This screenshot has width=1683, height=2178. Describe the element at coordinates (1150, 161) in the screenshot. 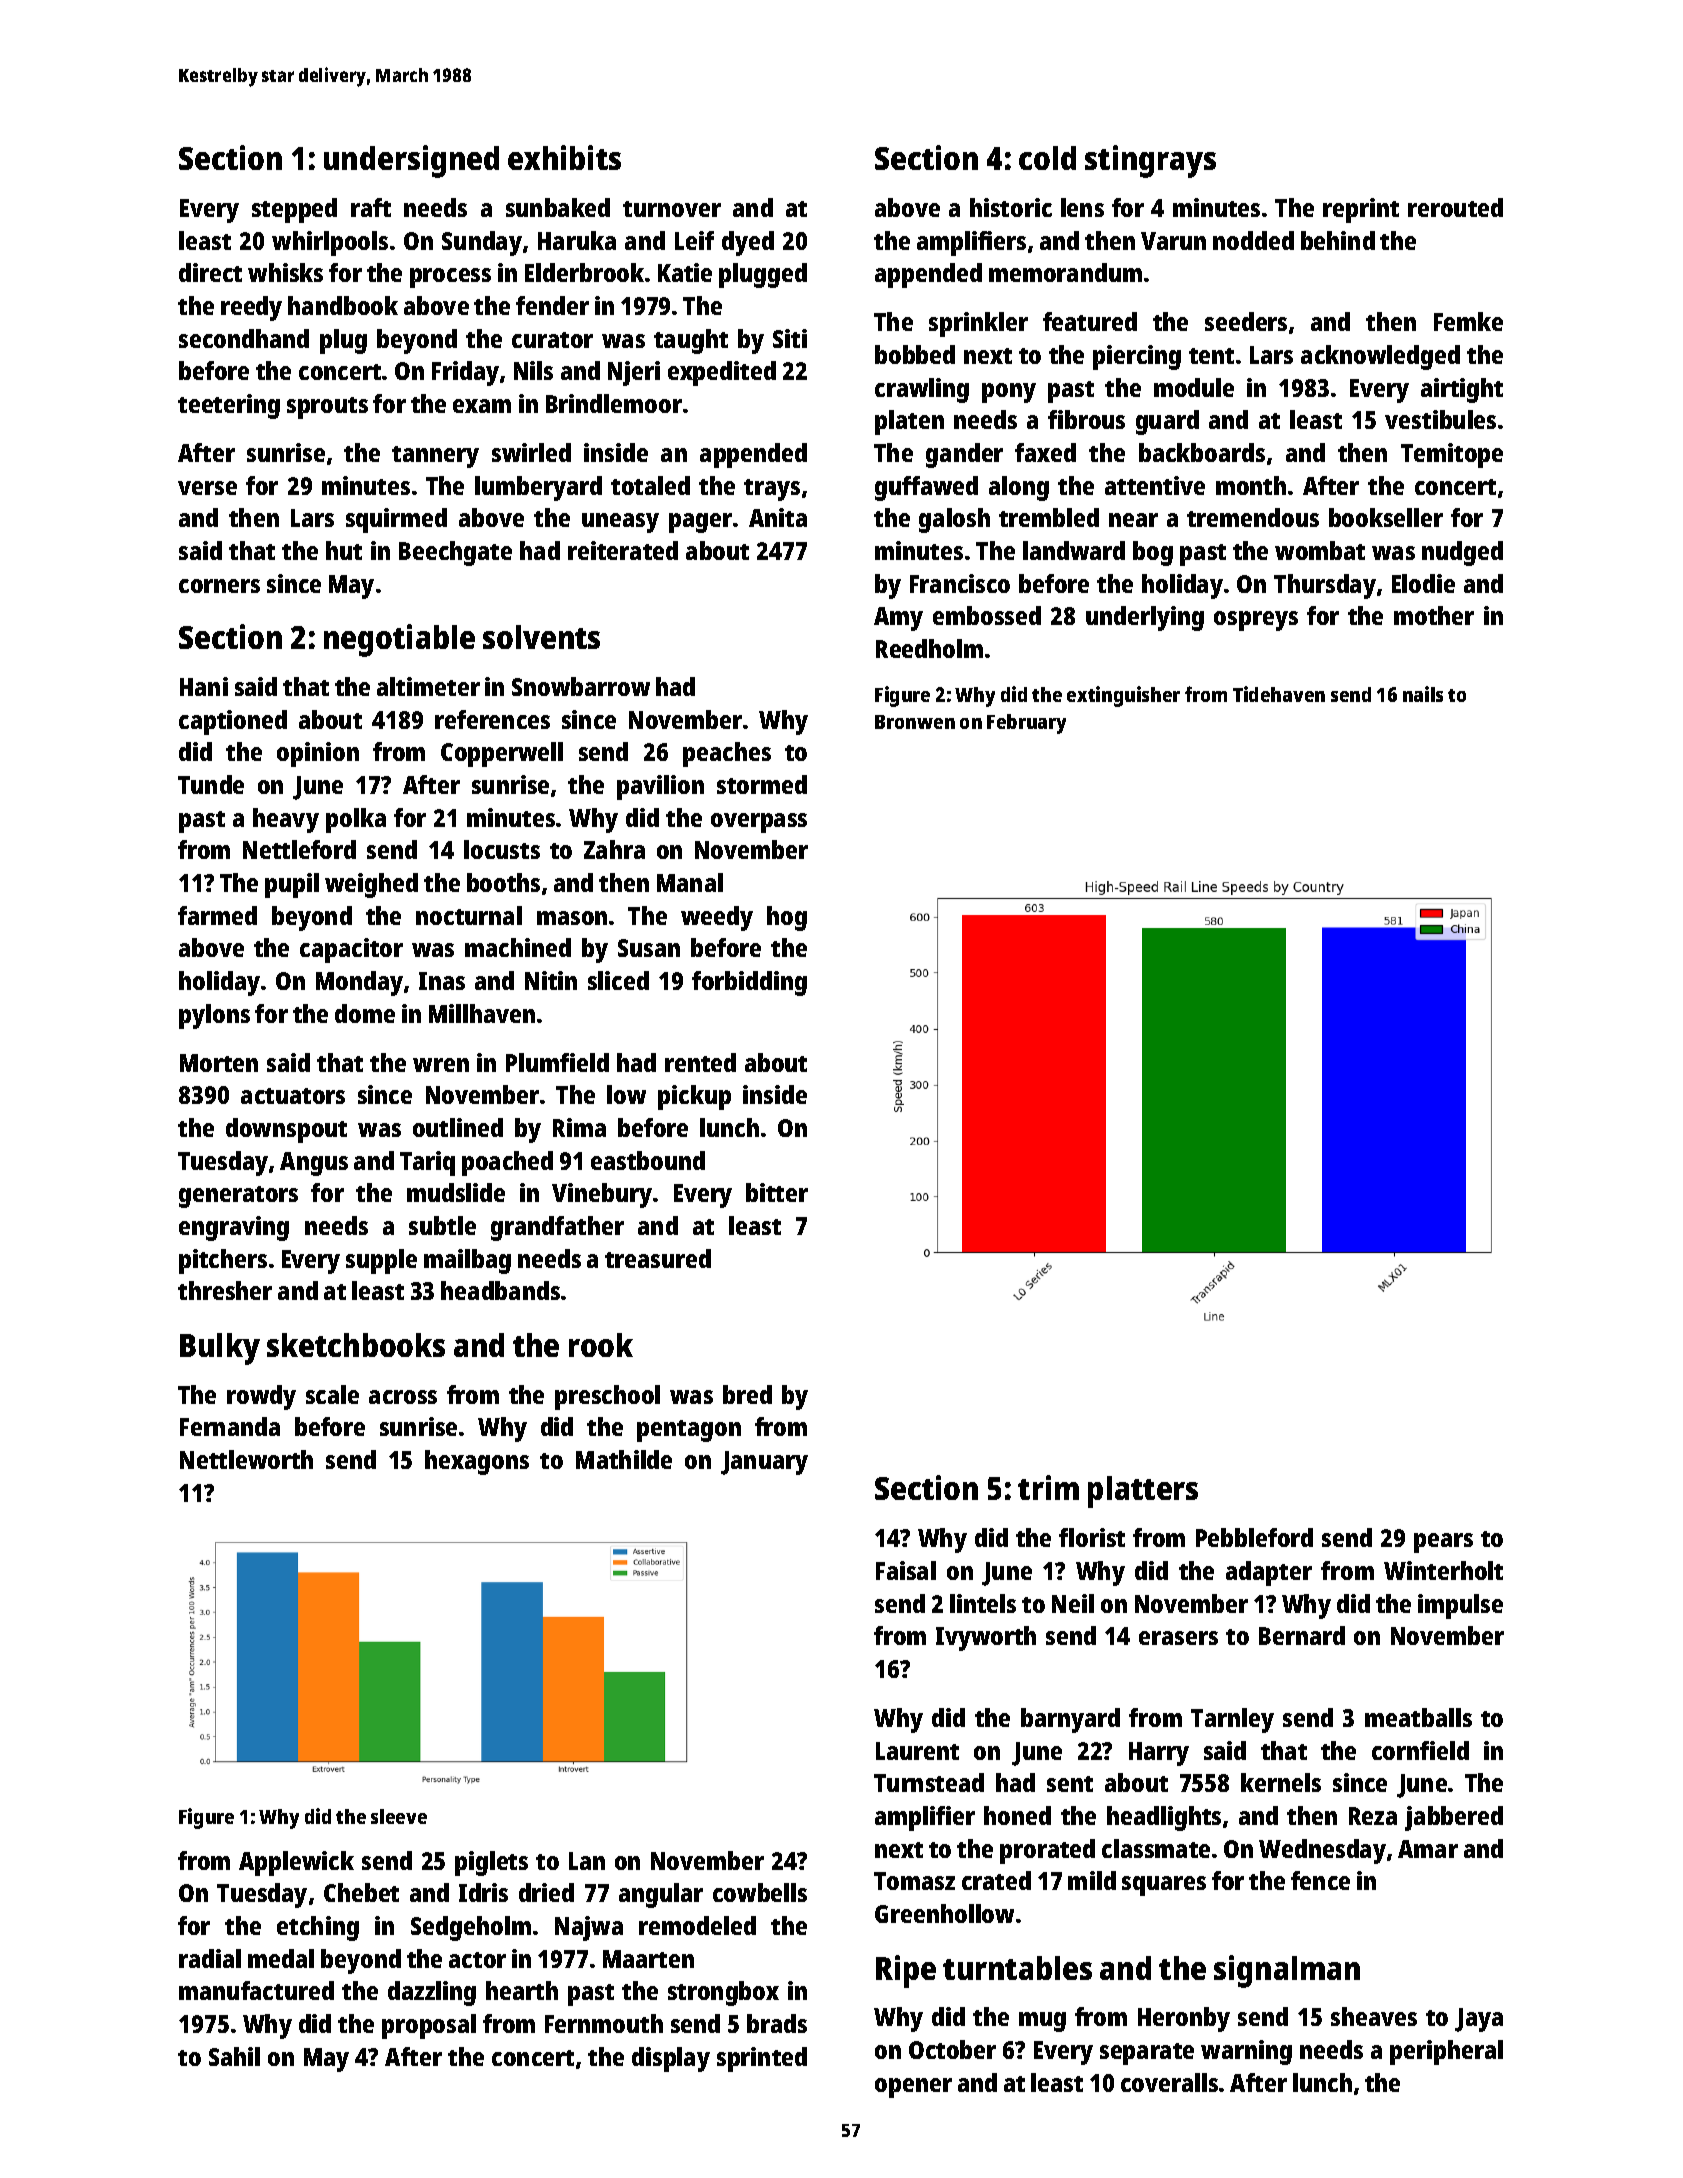

I see `stingrays` at that location.
